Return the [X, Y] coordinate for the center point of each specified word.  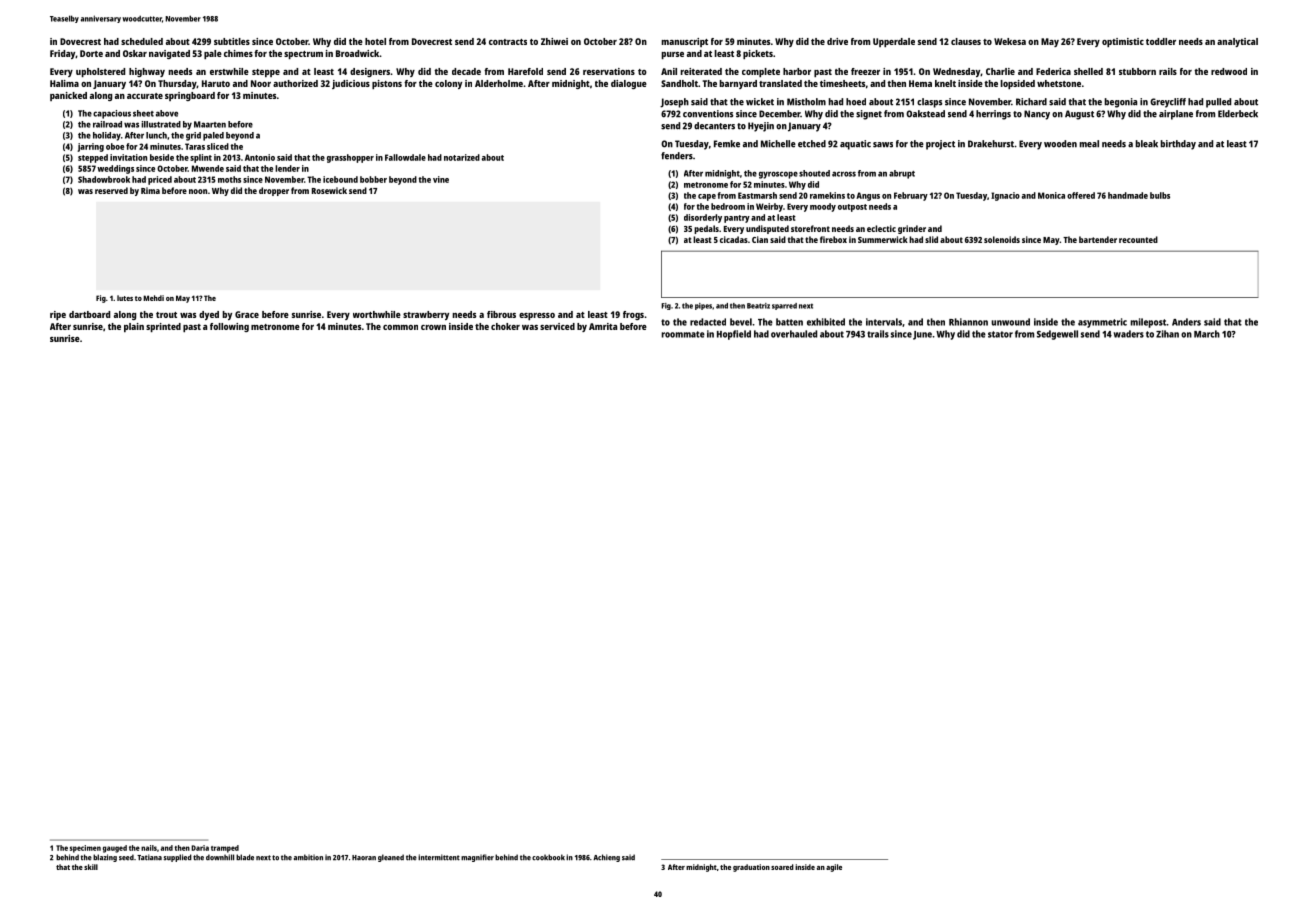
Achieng [606, 858]
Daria [200, 848]
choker [505, 326]
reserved [111, 190]
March [1207, 334]
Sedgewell [1057, 335]
